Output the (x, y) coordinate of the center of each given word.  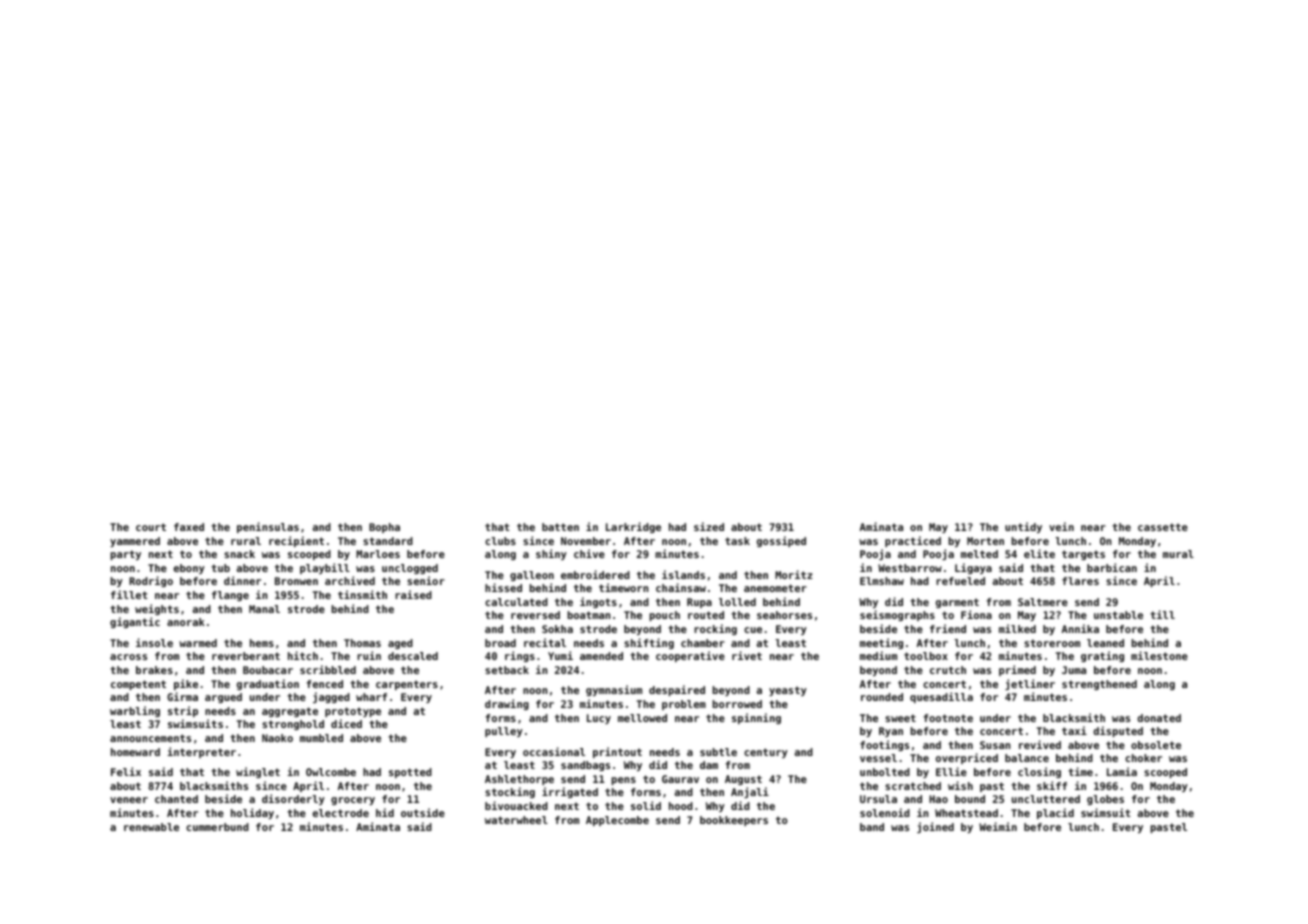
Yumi (560, 655)
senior (426, 580)
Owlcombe (331, 772)
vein (1061, 526)
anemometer (775, 588)
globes (1105, 800)
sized (709, 526)
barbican (1112, 567)
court (151, 527)
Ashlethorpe (519, 780)
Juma (1074, 670)
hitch (303, 655)
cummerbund (217, 827)
